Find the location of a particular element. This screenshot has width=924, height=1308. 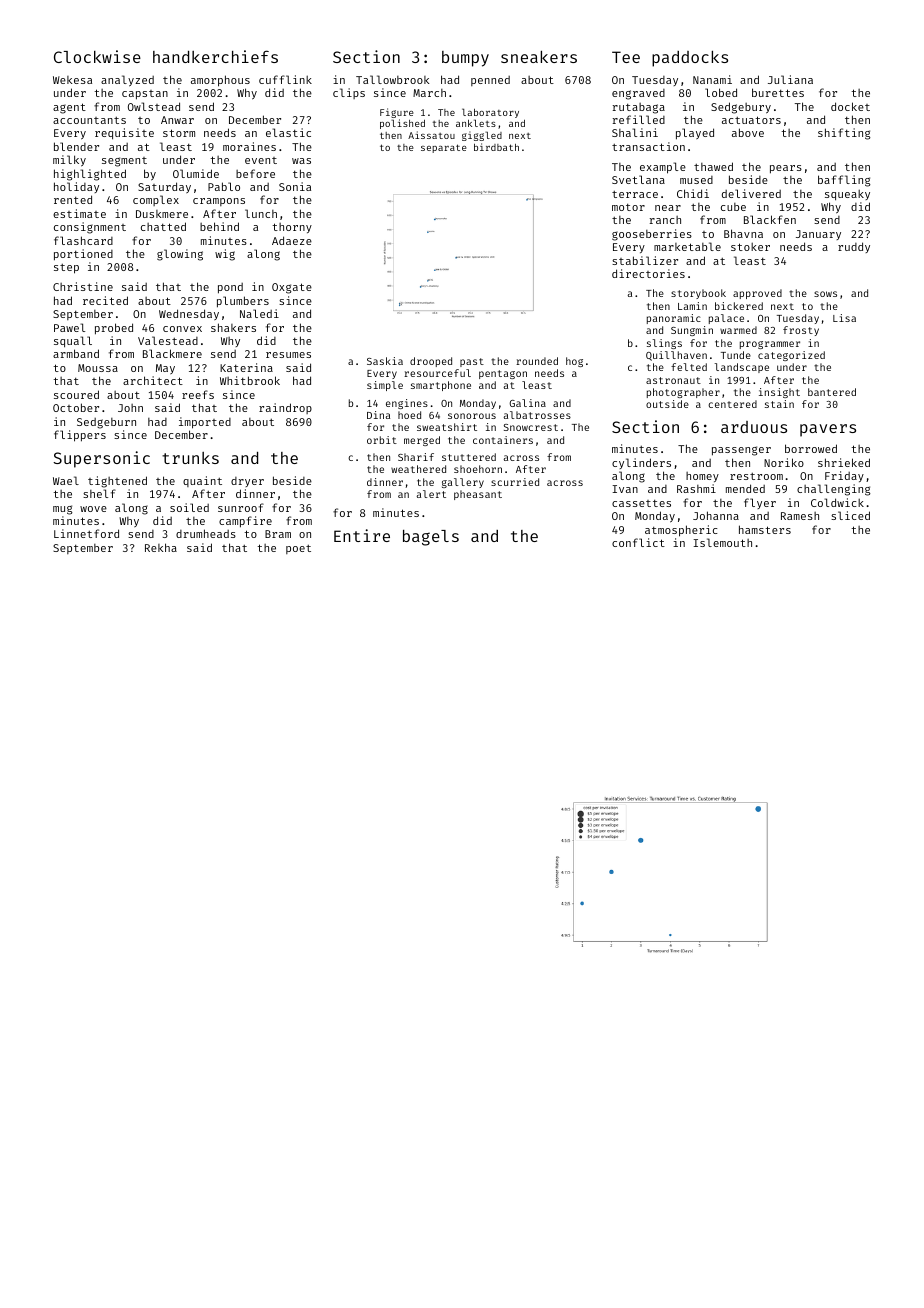

Adaeze is located at coordinates (292, 240).
